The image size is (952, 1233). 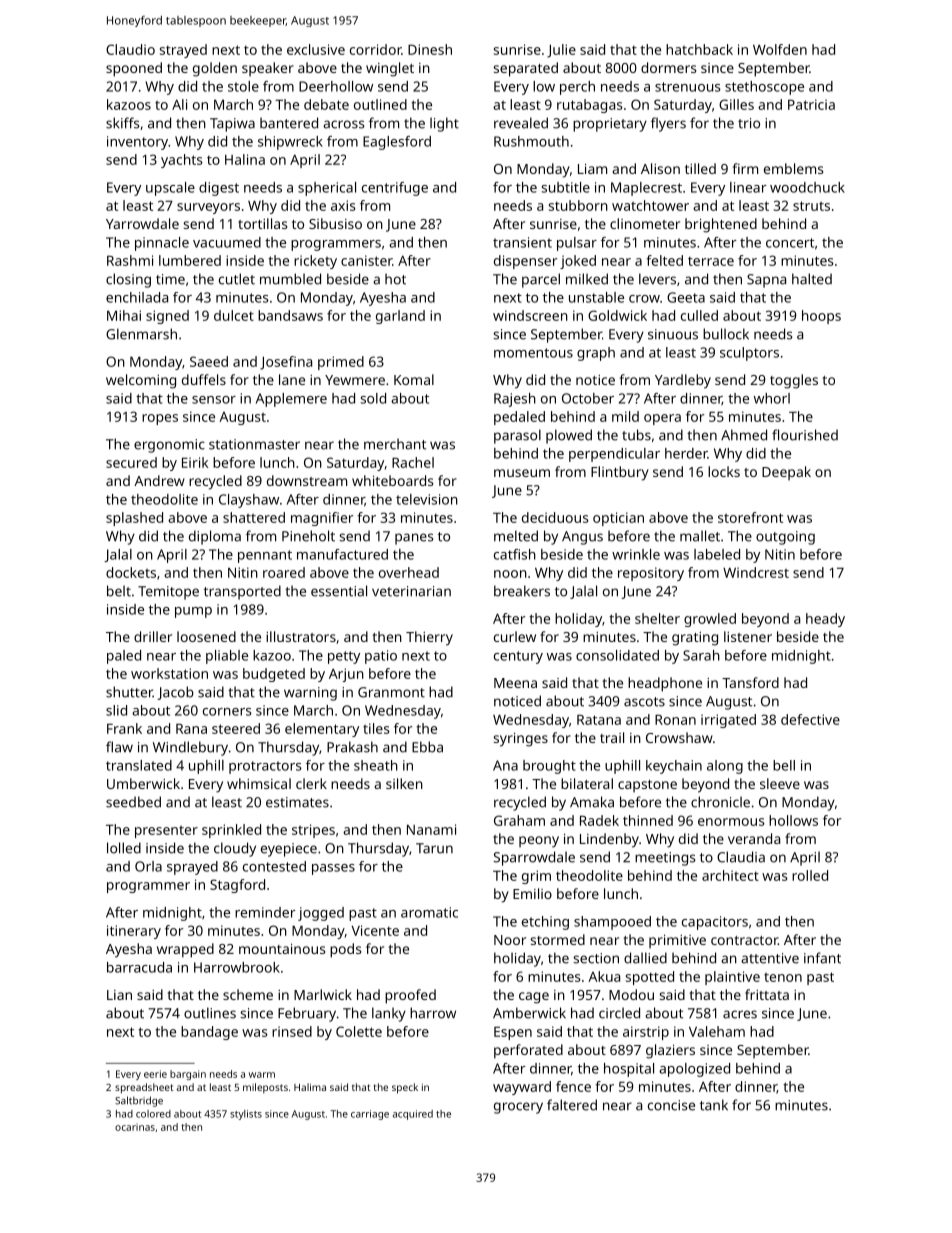 I want to click on ocarinas, so click(x=135, y=1127).
